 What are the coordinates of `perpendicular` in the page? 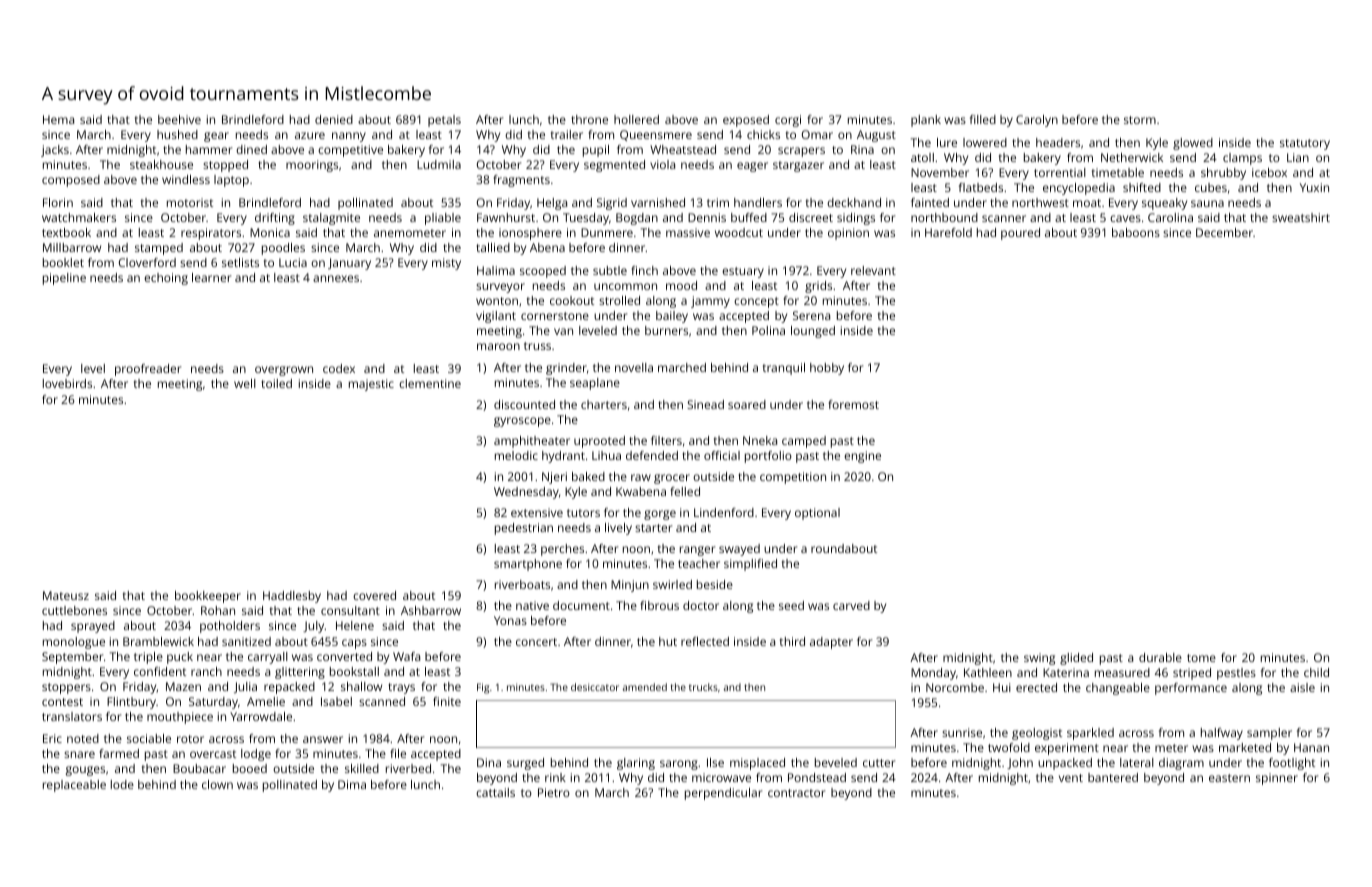 It's located at (723, 794).
